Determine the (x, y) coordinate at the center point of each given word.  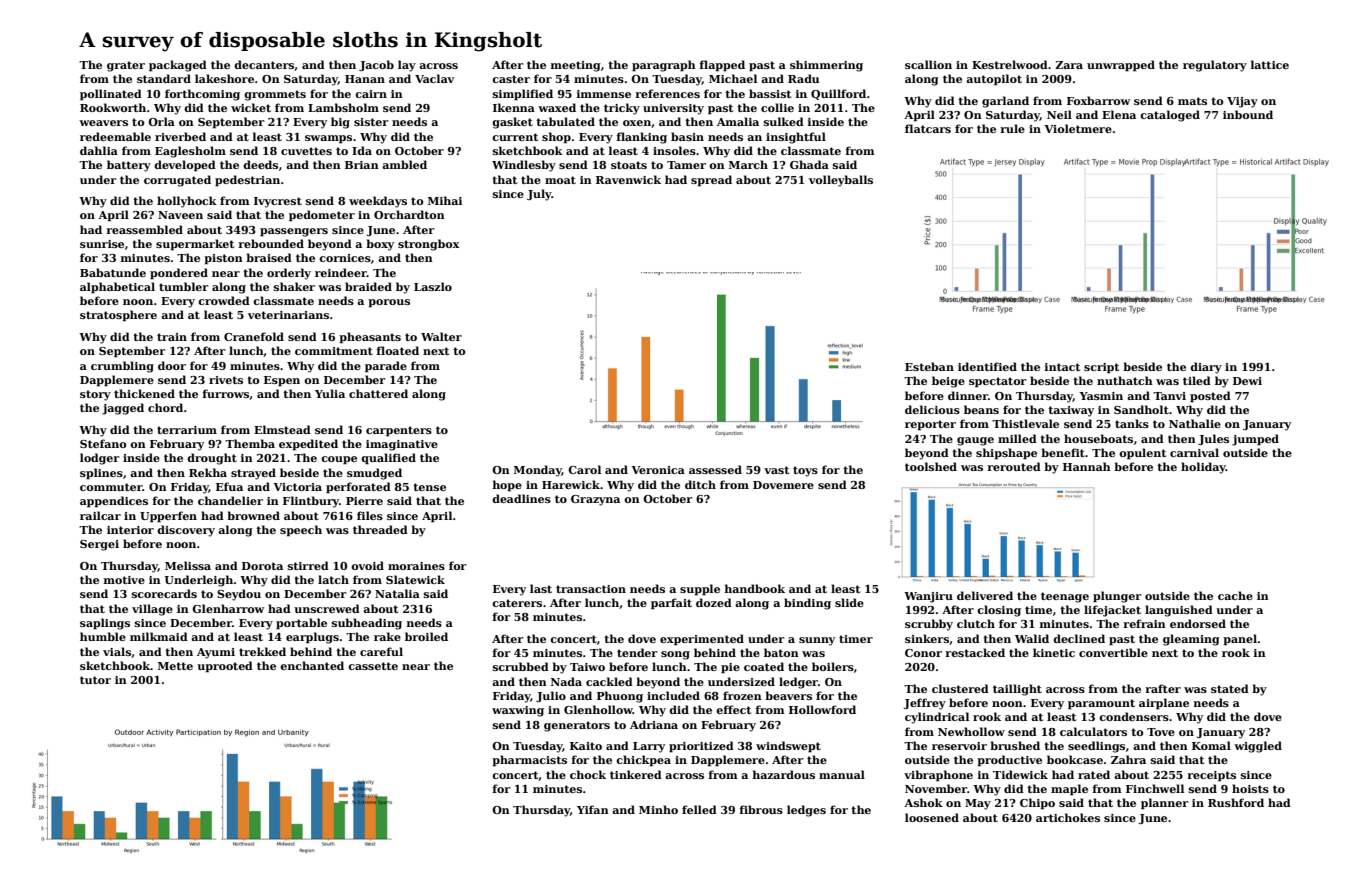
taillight (1017, 690)
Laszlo (433, 286)
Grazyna (595, 500)
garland (1005, 102)
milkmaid (159, 636)
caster (511, 79)
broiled (426, 636)
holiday (1203, 468)
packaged (178, 66)
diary (1206, 368)
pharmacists (529, 761)
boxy (380, 245)
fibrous (761, 809)
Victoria (297, 487)
